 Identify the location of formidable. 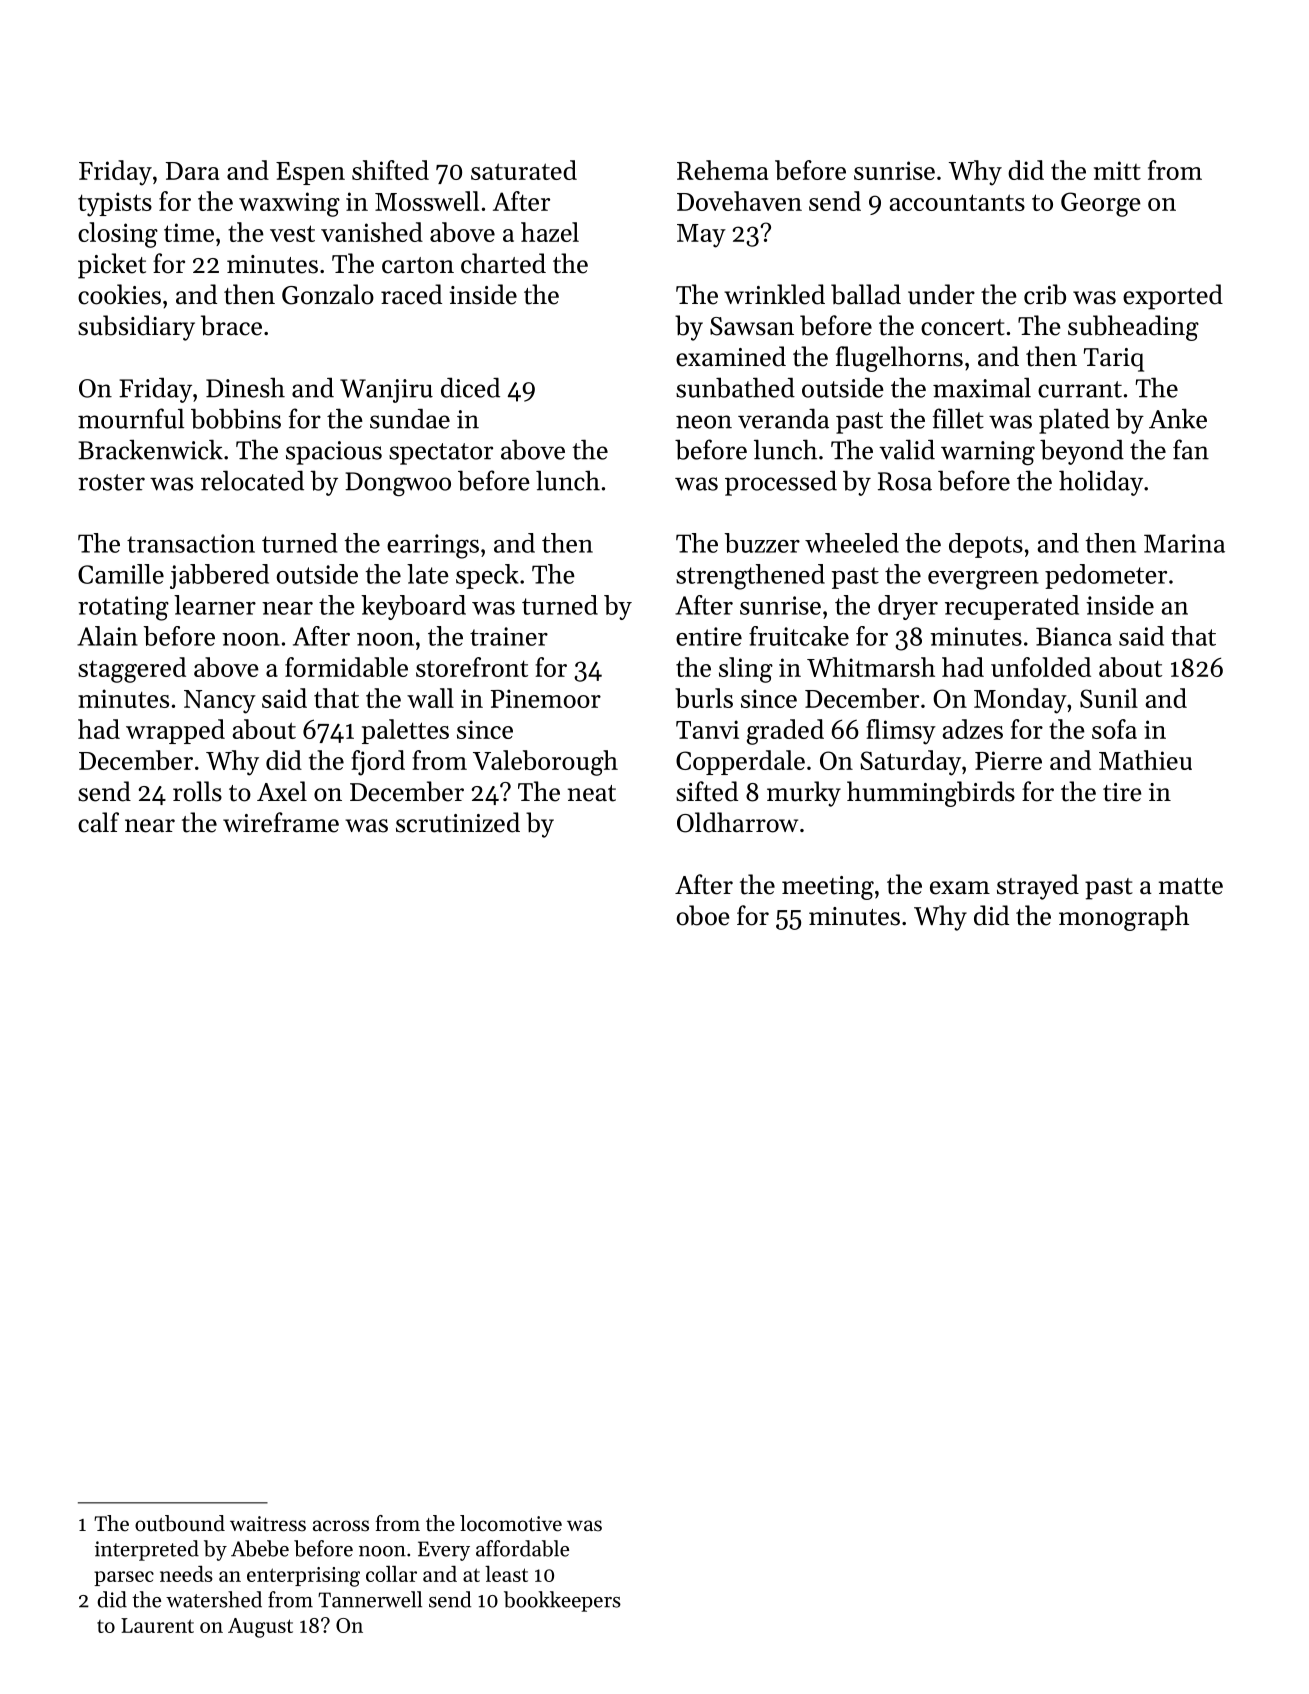
(346, 667).
